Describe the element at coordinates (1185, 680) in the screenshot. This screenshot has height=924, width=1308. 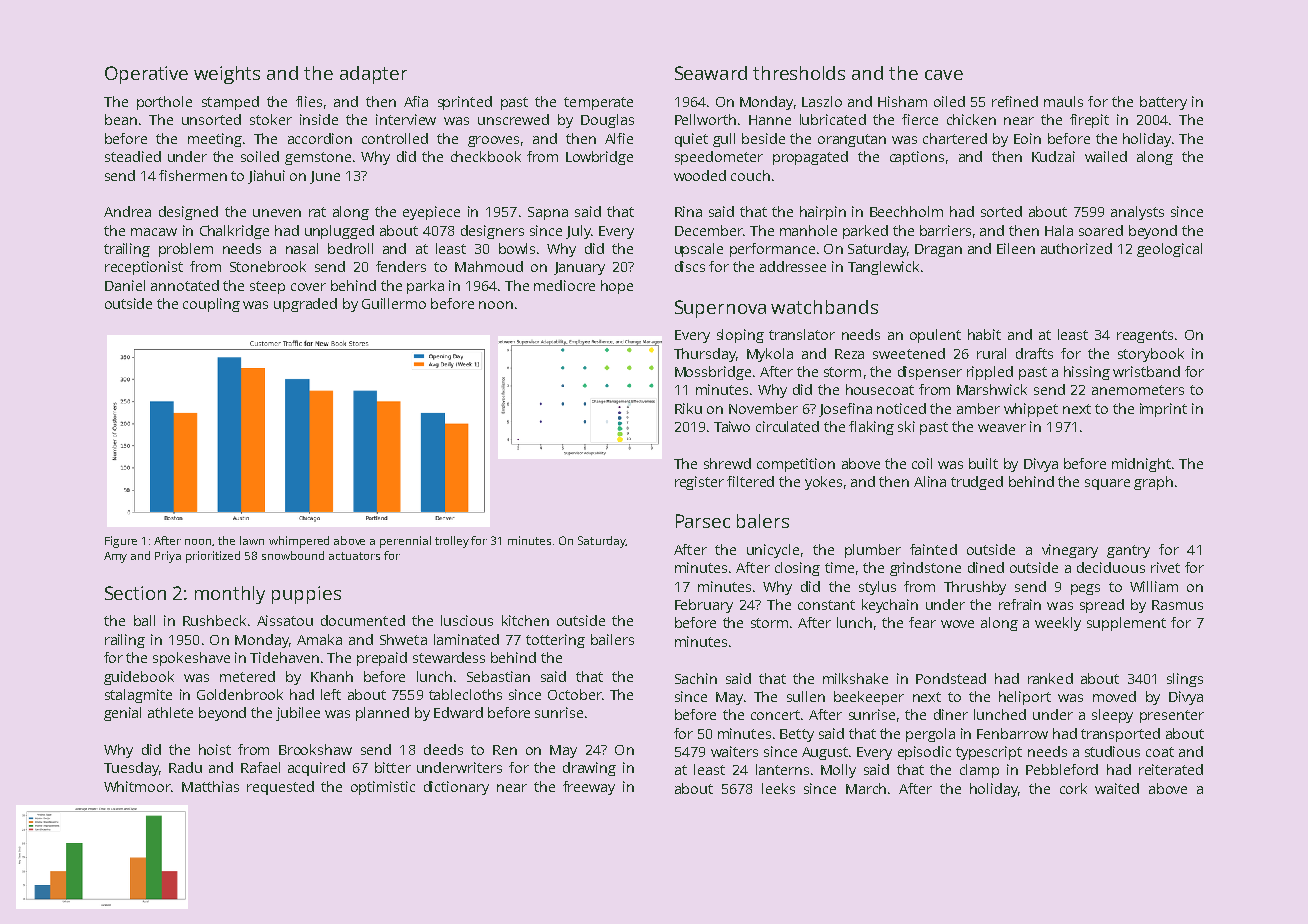
I see `slings` at that location.
